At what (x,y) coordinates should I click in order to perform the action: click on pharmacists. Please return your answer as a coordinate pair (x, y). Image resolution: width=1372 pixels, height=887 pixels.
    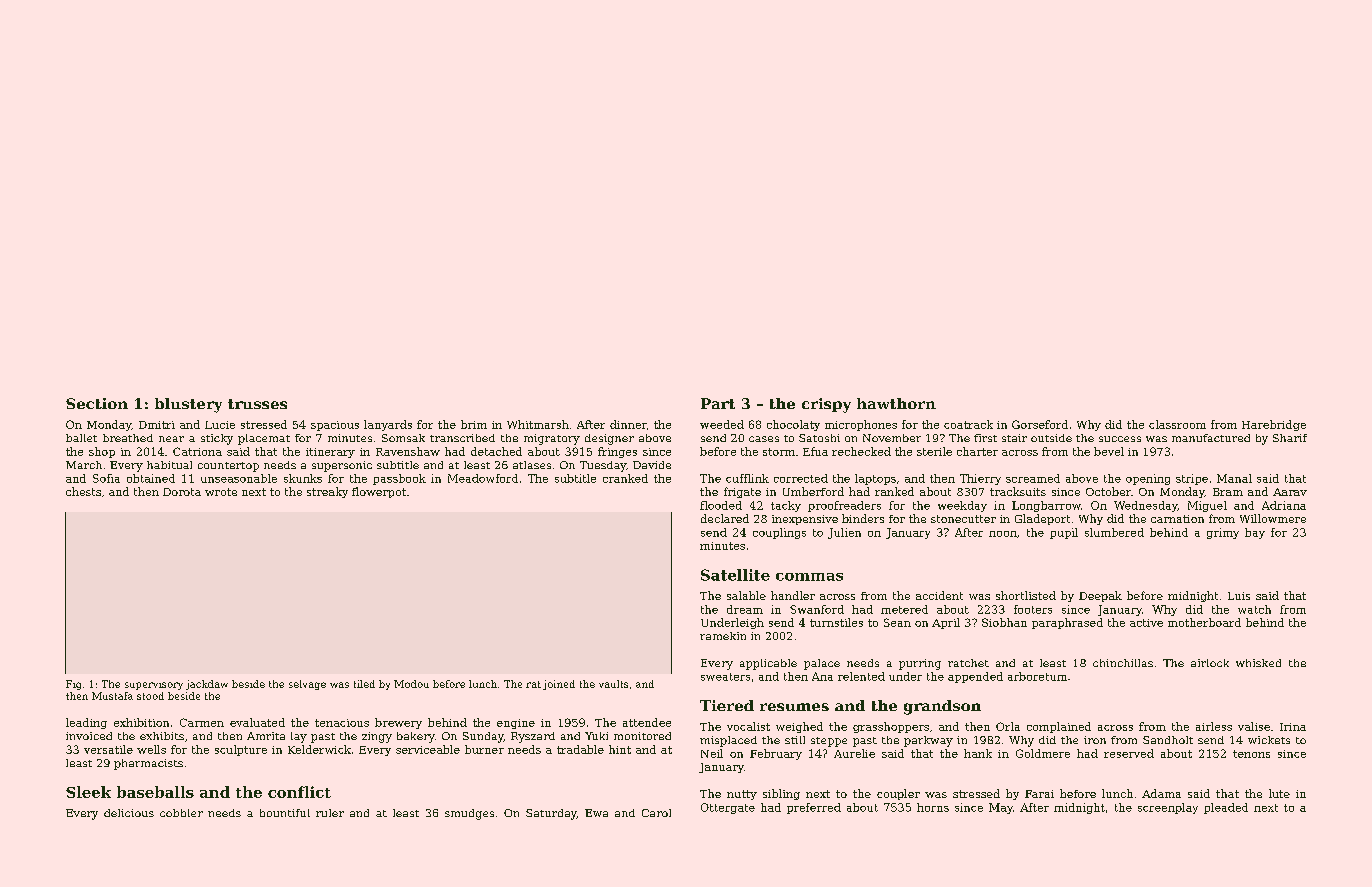
    Looking at the image, I should click on (148, 764).
